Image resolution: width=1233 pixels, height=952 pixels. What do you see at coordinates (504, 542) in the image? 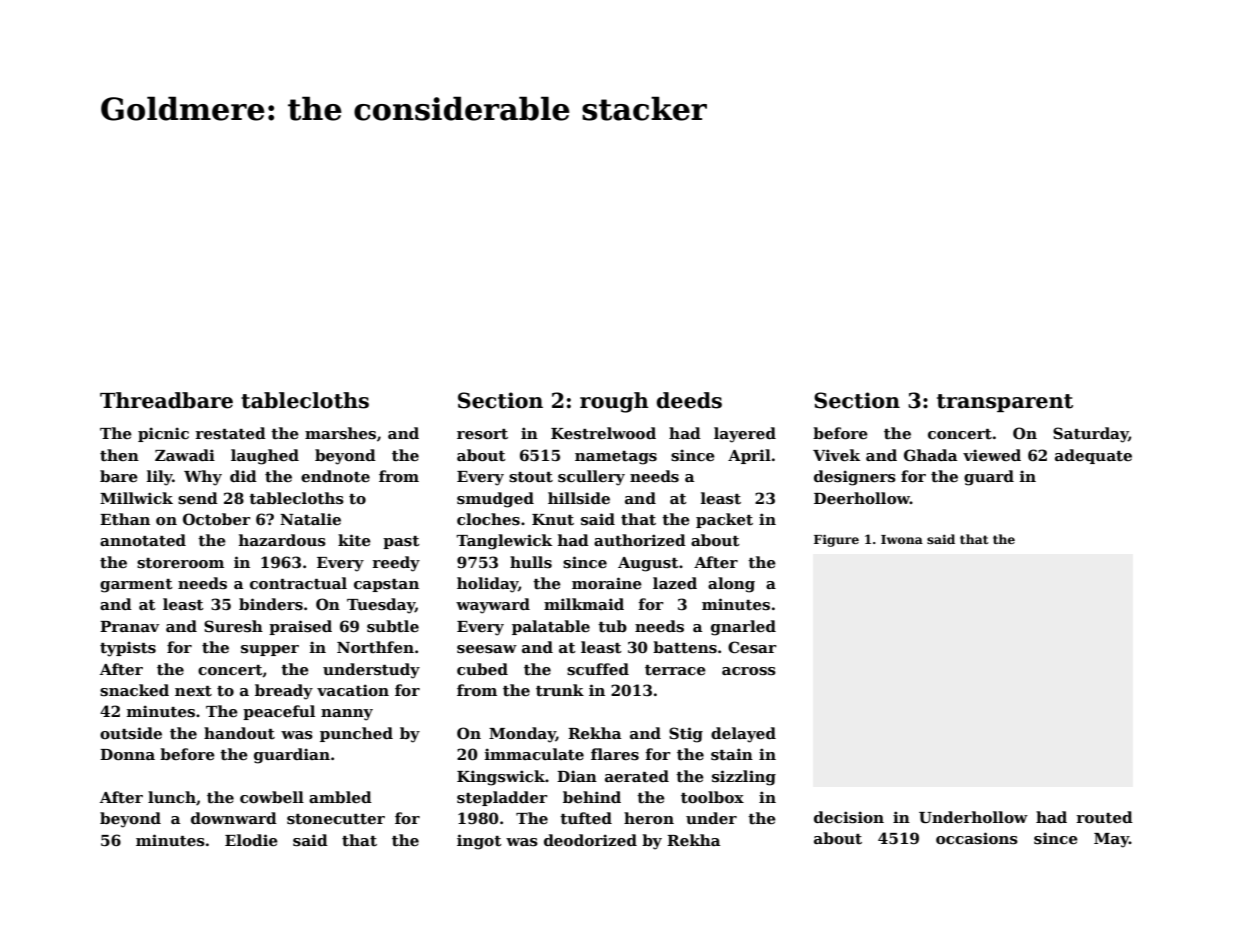
I see `Tanglewick` at bounding box center [504, 542].
